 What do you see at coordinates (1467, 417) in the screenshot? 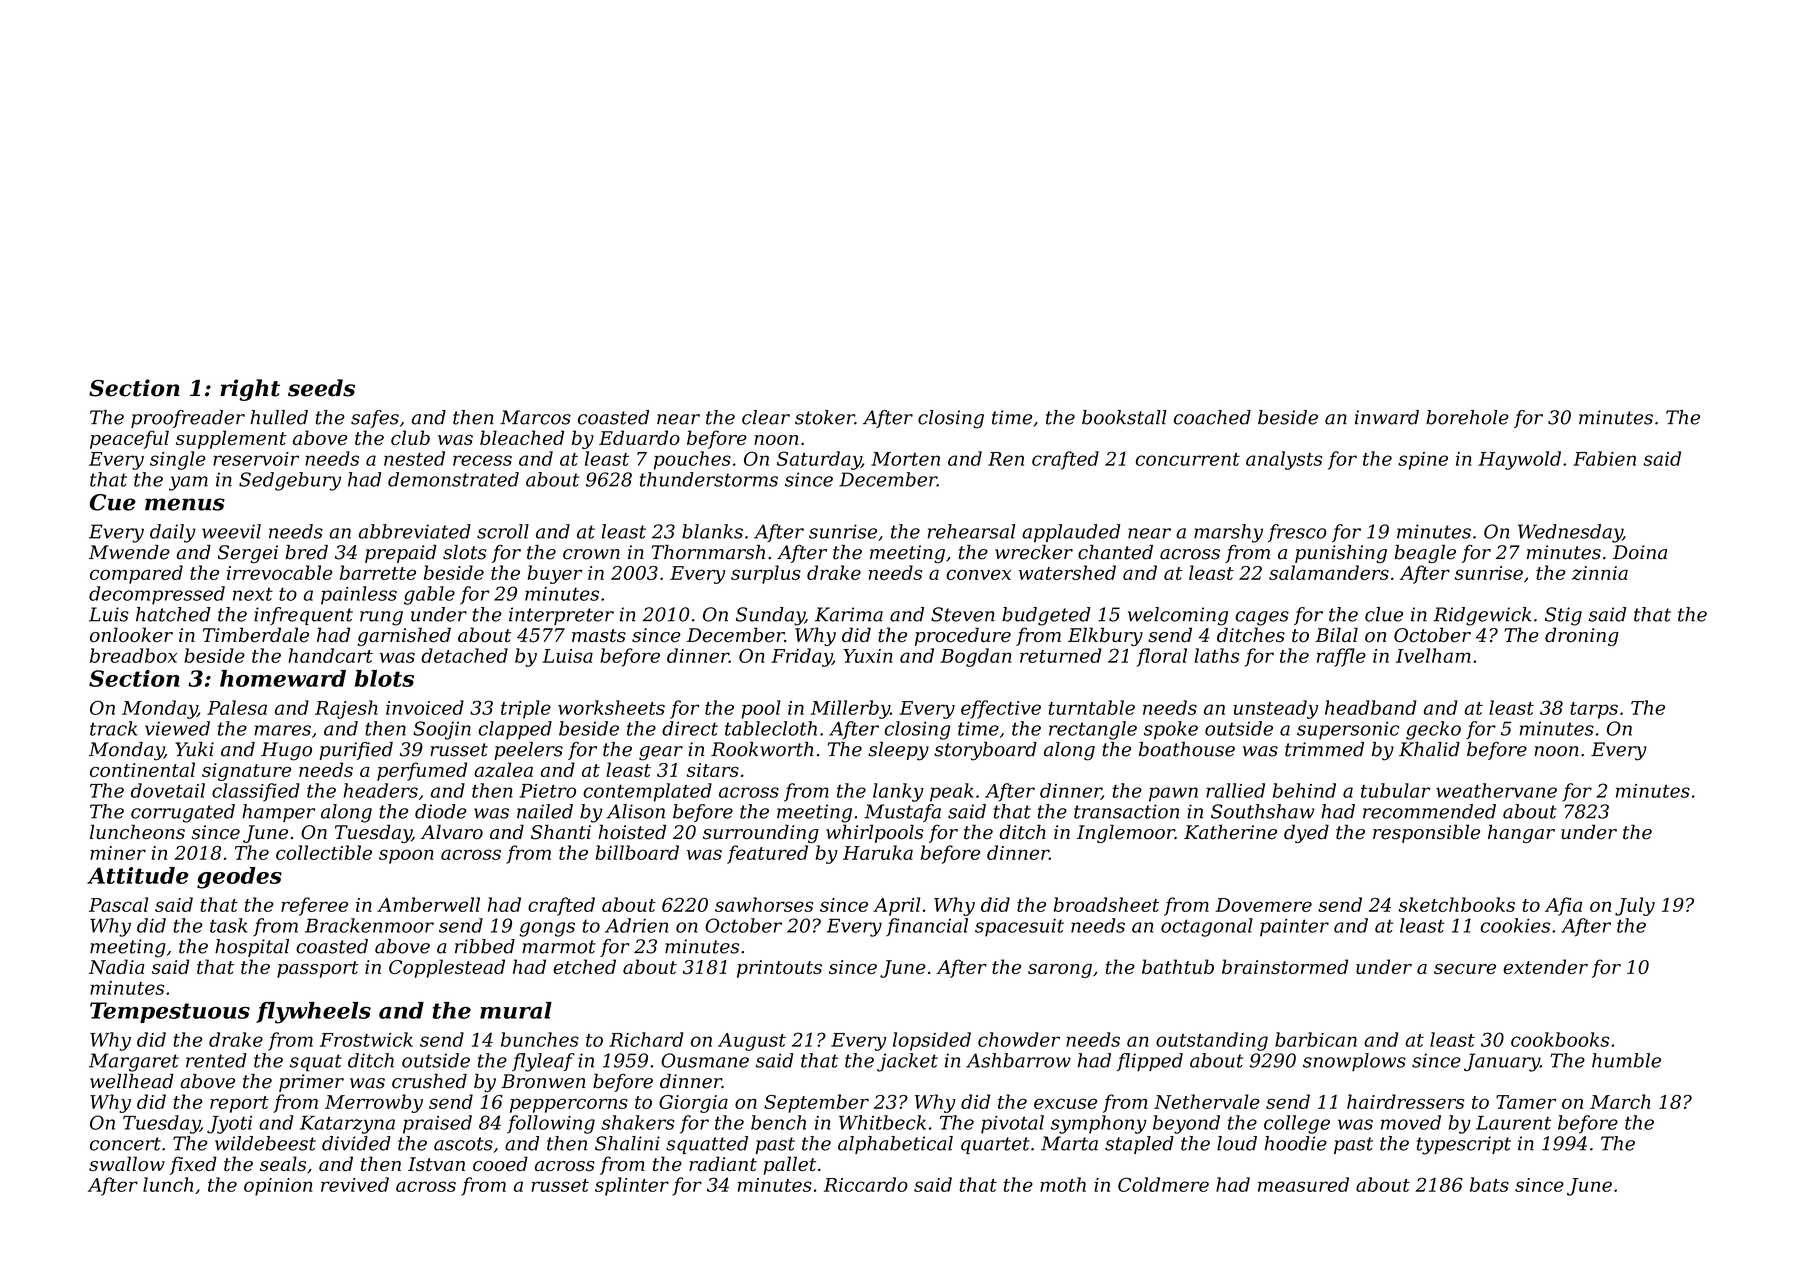
I see `borehole` at bounding box center [1467, 417].
